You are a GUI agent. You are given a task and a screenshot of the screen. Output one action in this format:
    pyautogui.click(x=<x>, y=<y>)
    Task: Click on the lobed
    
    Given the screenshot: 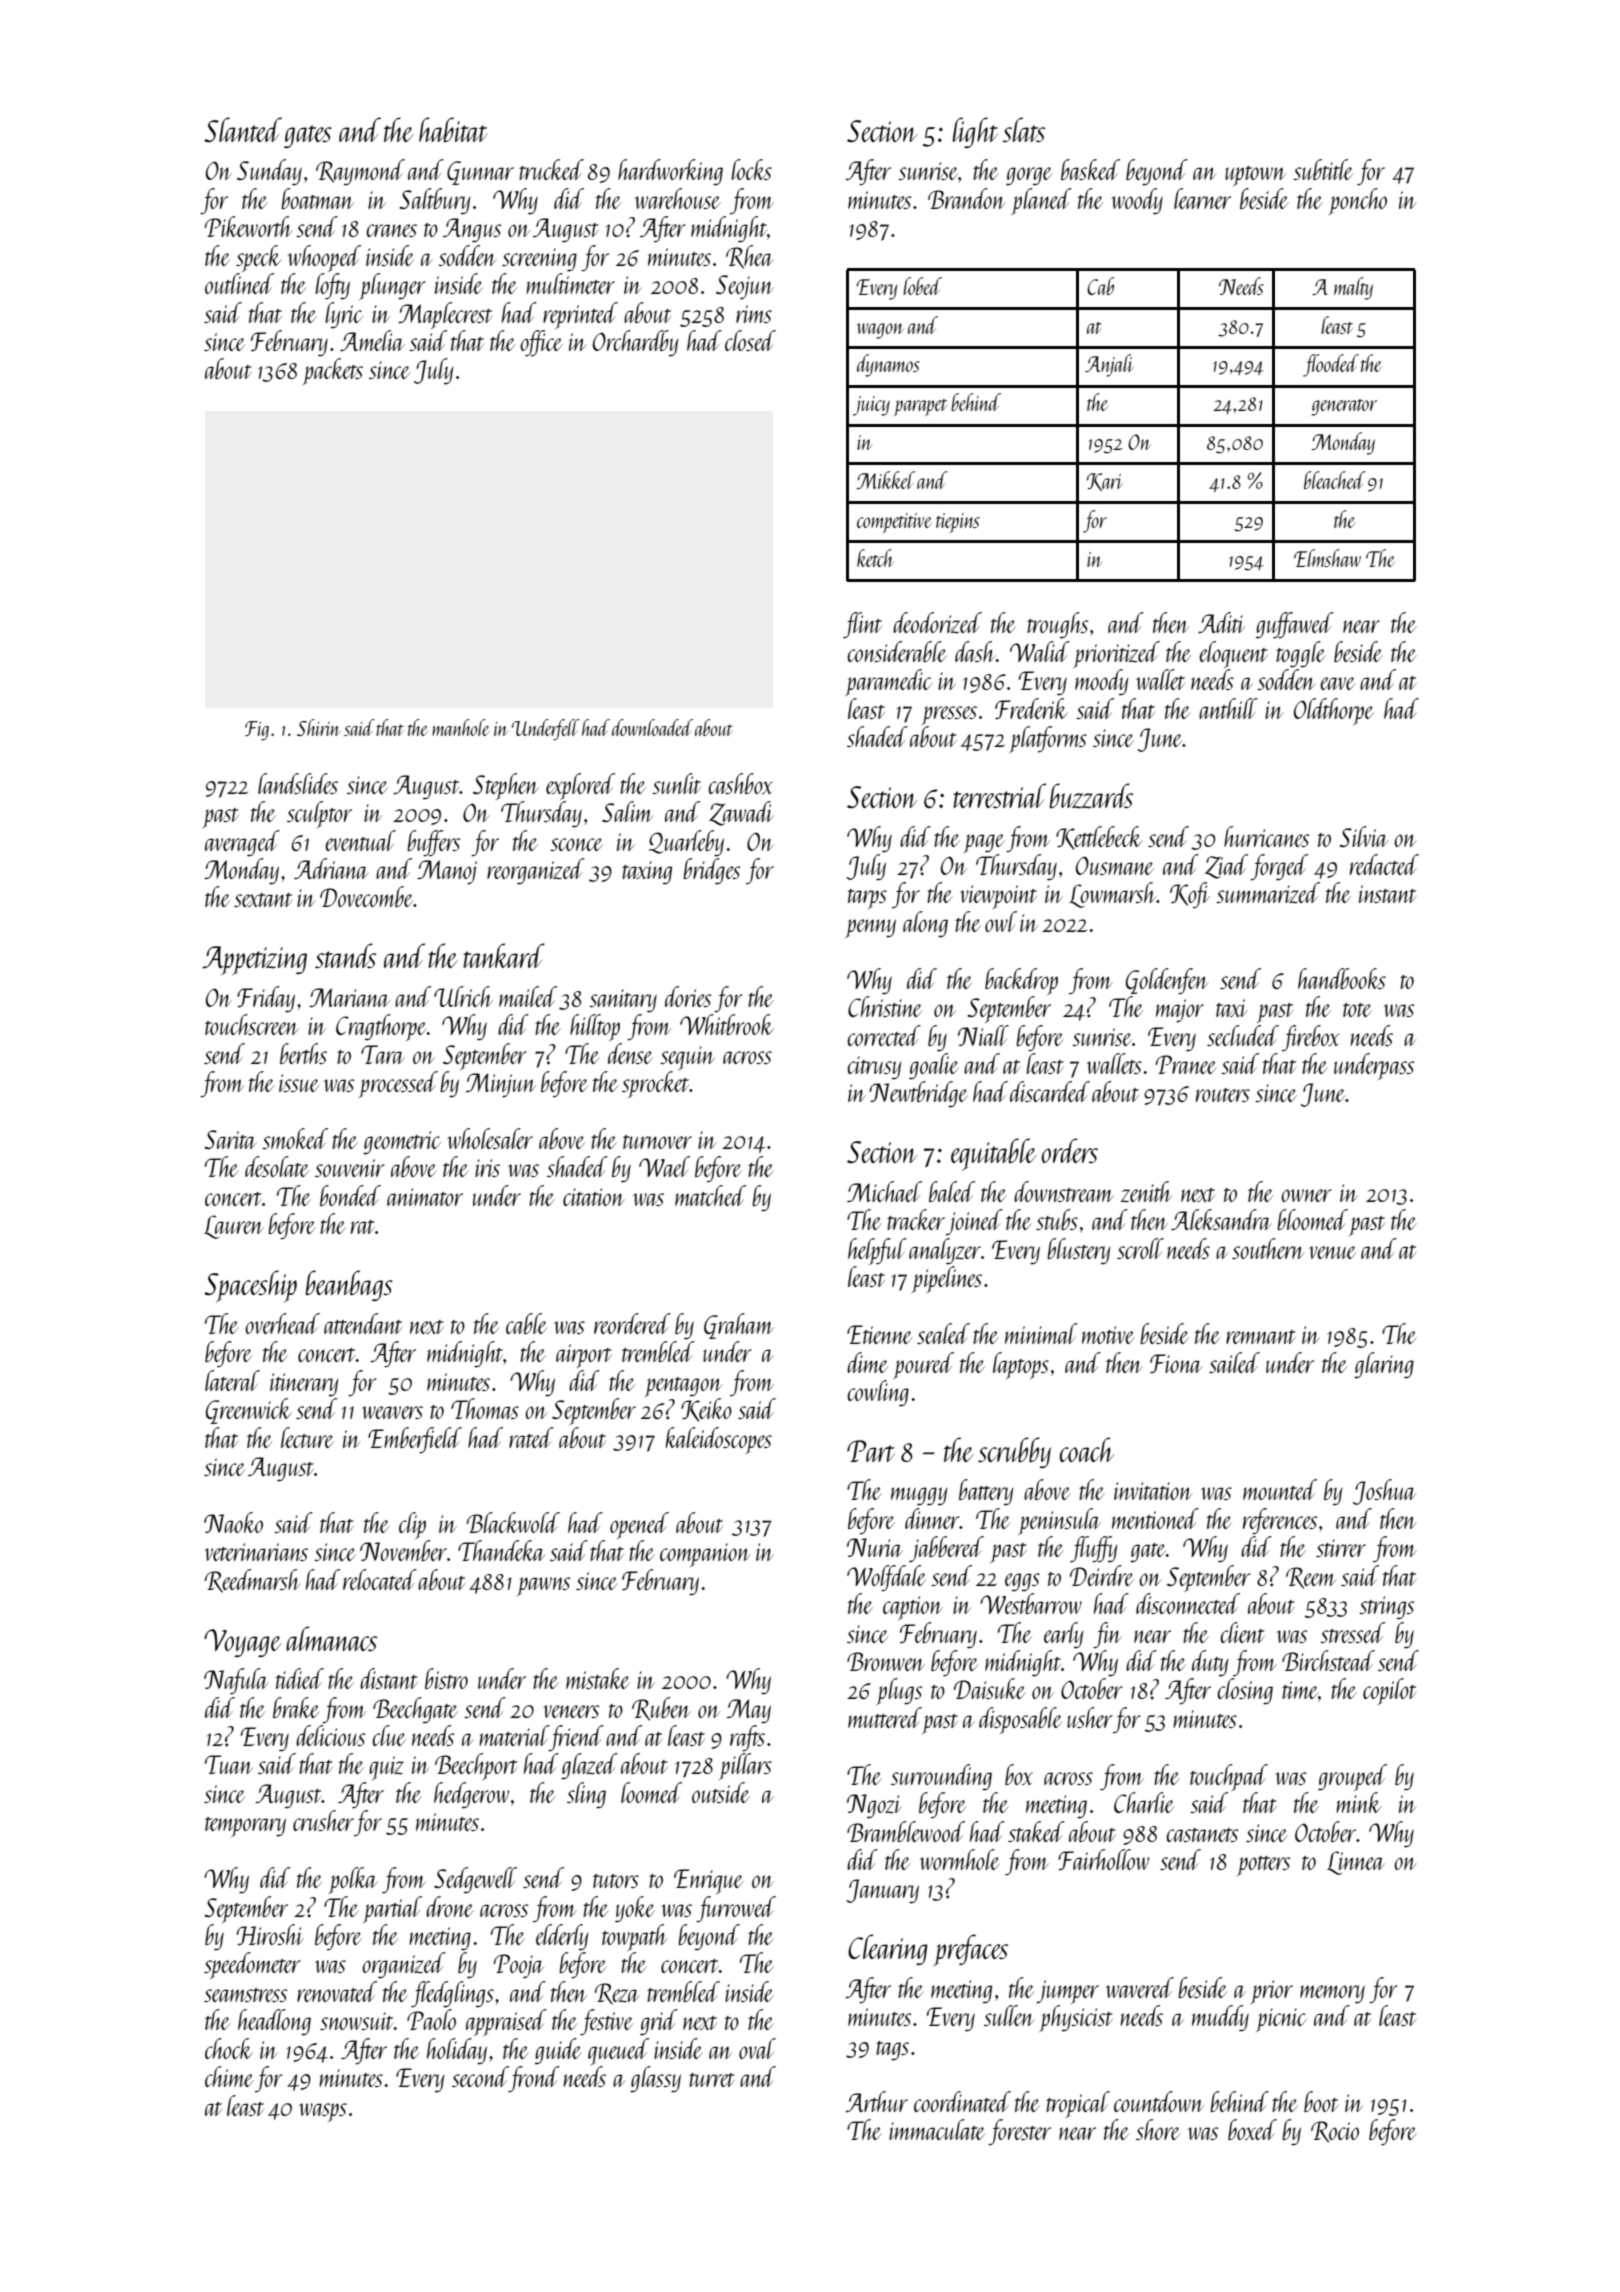 What is the action you would take?
    pyautogui.click(x=922, y=286)
